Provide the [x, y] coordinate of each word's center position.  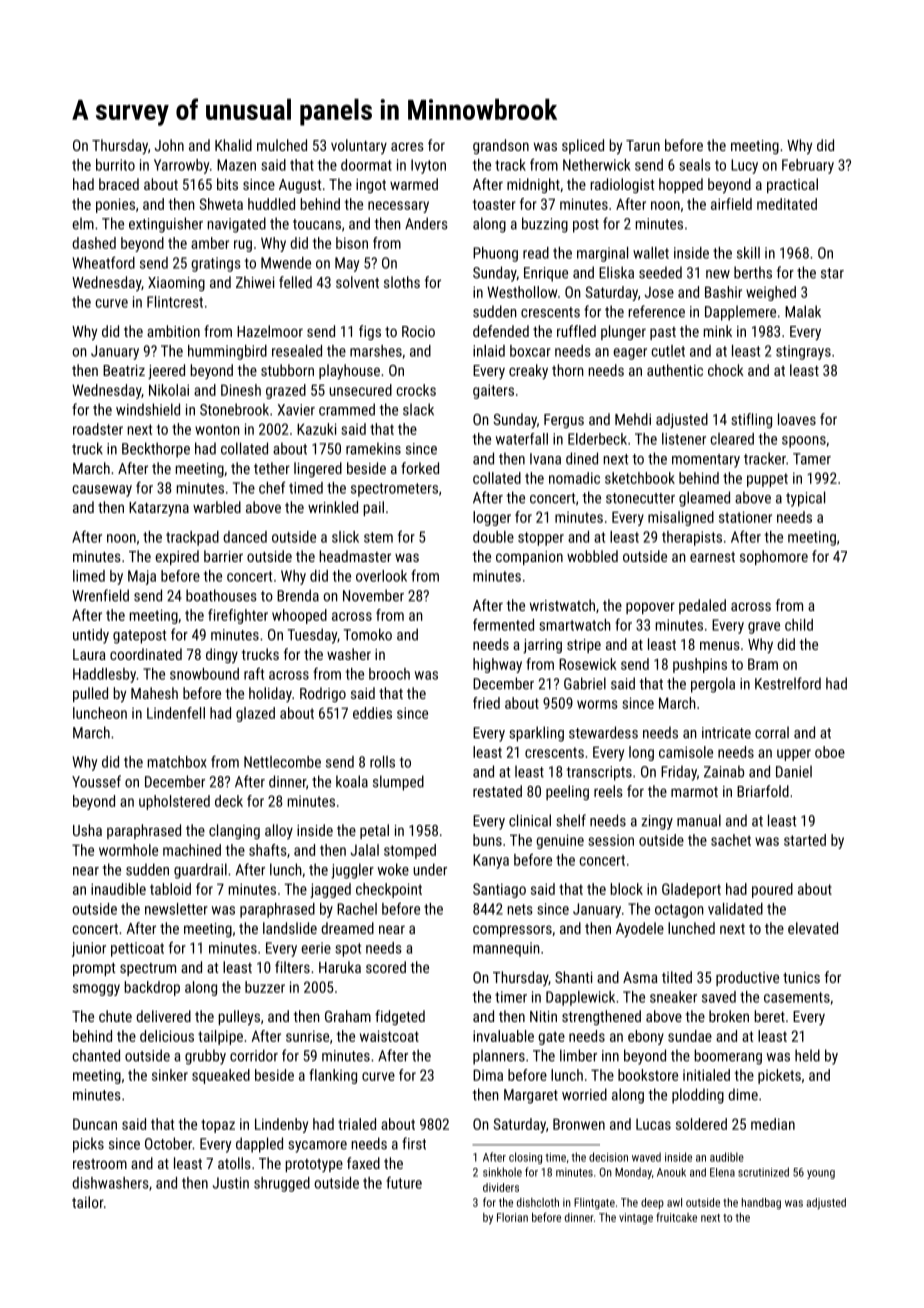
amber [210, 243]
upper [794, 755]
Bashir [723, 292]
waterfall [522, 439]
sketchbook [640, 478]
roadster [98, 429]
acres [407, 146]
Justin [231, 1183]
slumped [398, 783]
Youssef [96, 781]
